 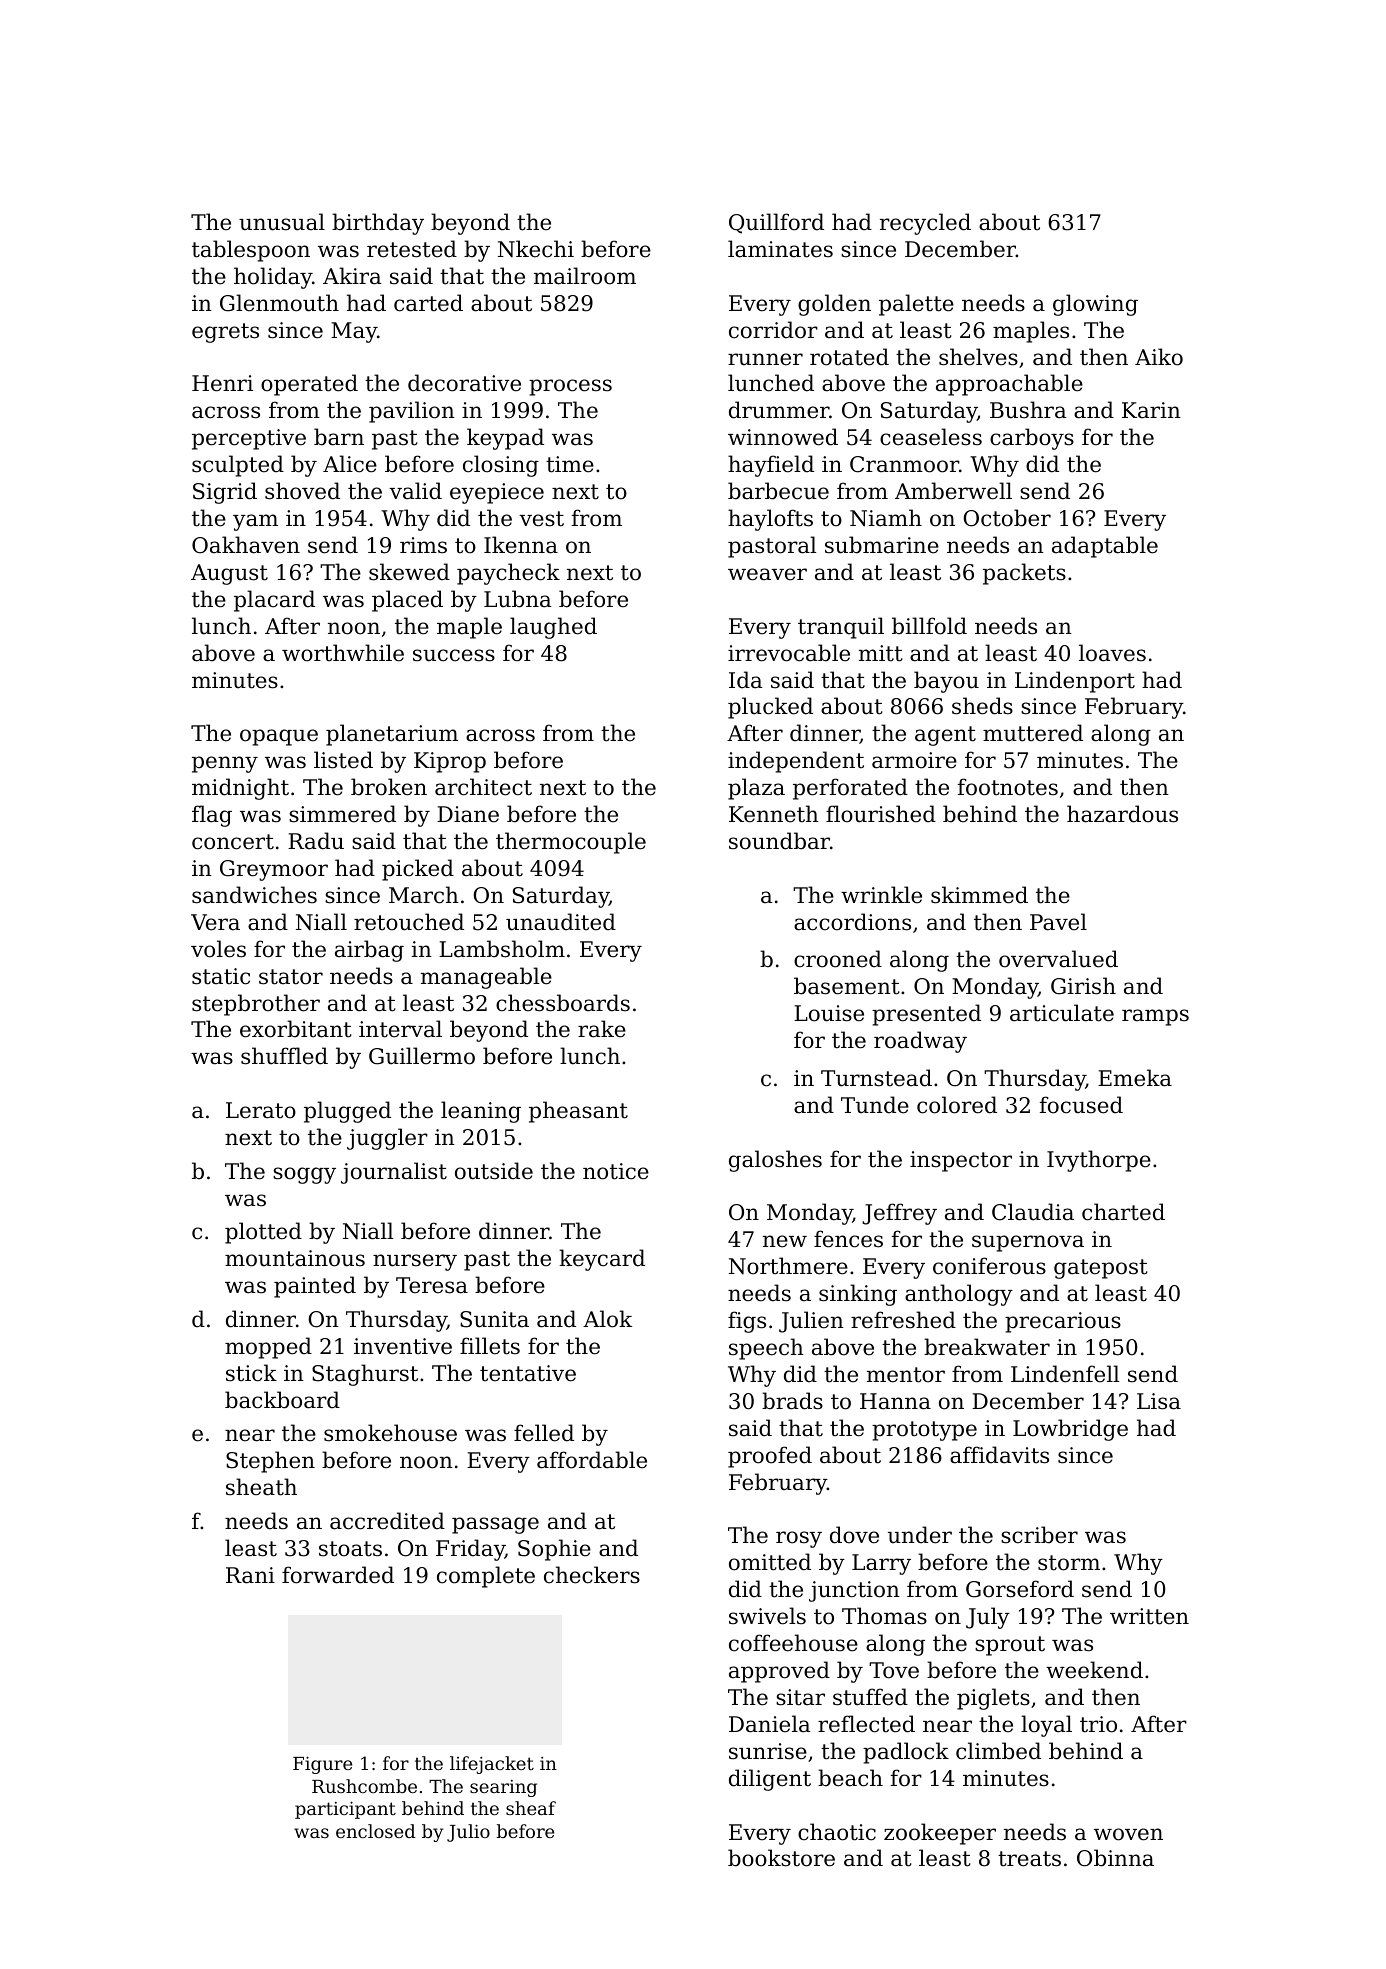 What do you see at coordinates (282, 222) in the screenshot?
I see `unusual` at bounding box center [282, 222].
